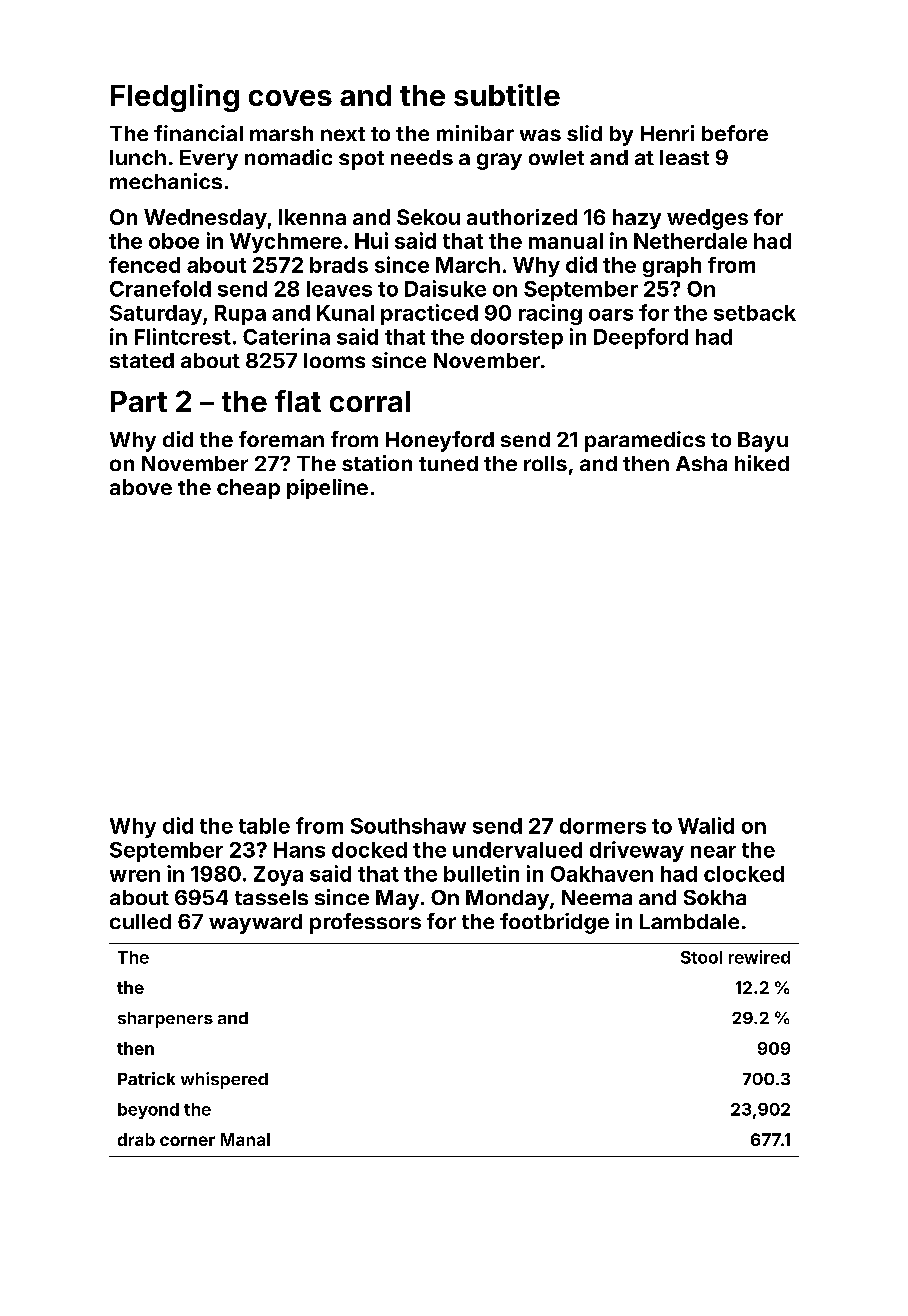 The width and height of the screenshot is (908, 1316). I want to click on wren, so click(135, 876).
